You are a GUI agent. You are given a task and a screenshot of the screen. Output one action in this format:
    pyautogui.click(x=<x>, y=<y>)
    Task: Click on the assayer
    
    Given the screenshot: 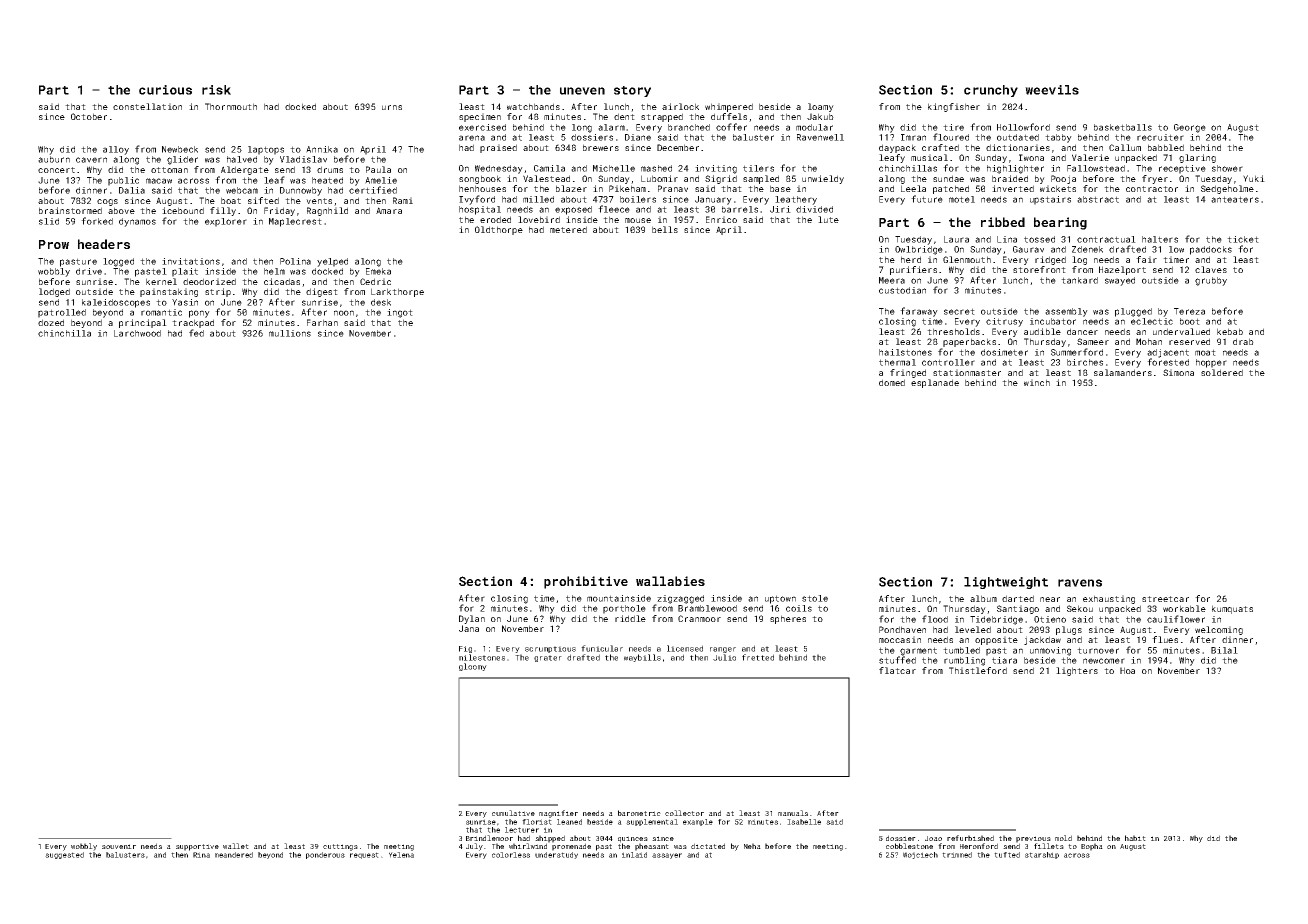 What is the action you would take?
    pyautogui.click(x=667, y=856)
